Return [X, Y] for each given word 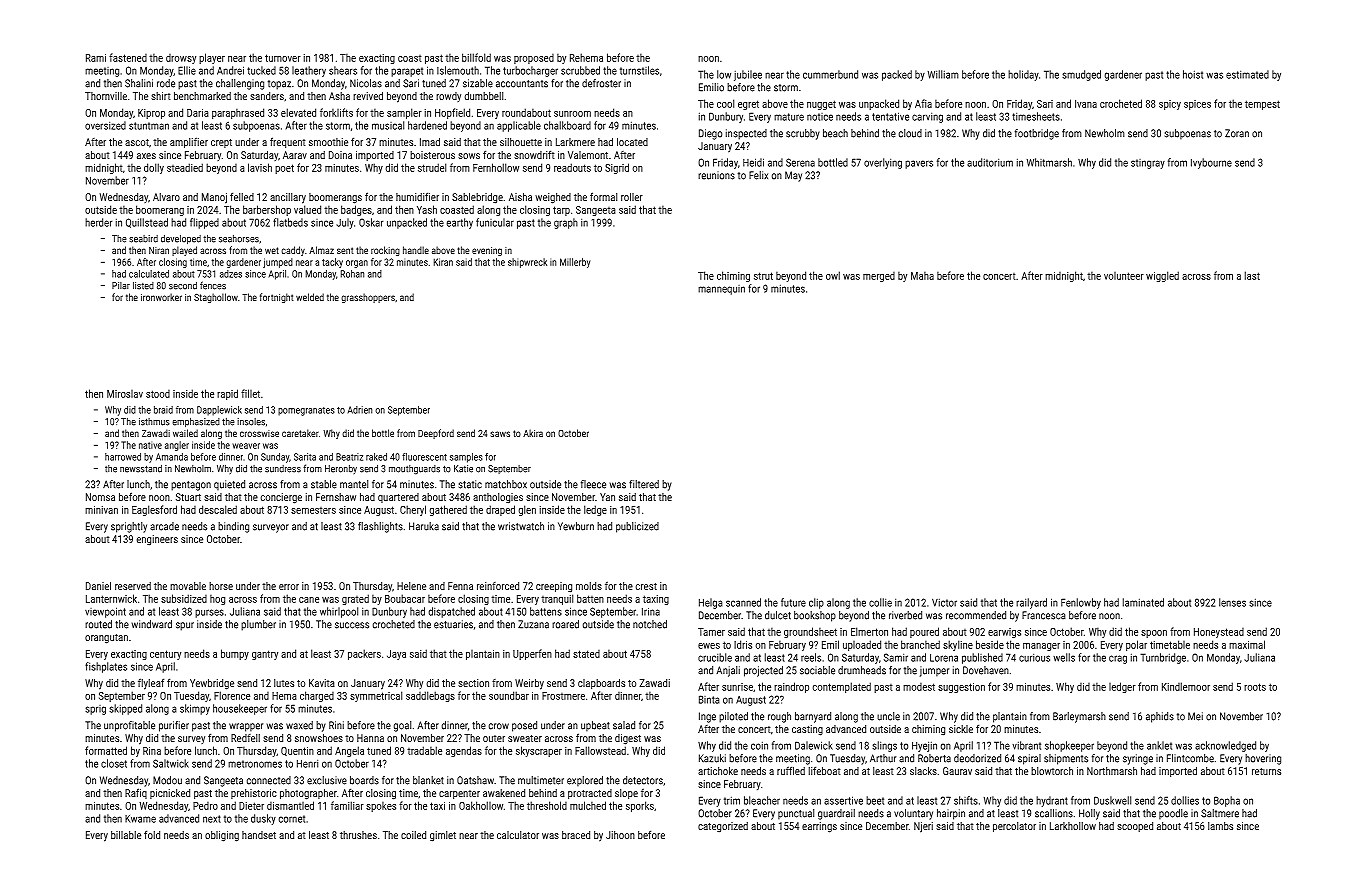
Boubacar [405, 598]
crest [646, 586]
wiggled [1162, 276]
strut [763, 276]
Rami [96, 58]
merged [879, 277]
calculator [518, 835]
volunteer [1124, 276]
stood [158, 394]
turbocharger [530, 71]
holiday [1023, 75]
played [184, 251]
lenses [1232, 602]
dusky [263, 819]
